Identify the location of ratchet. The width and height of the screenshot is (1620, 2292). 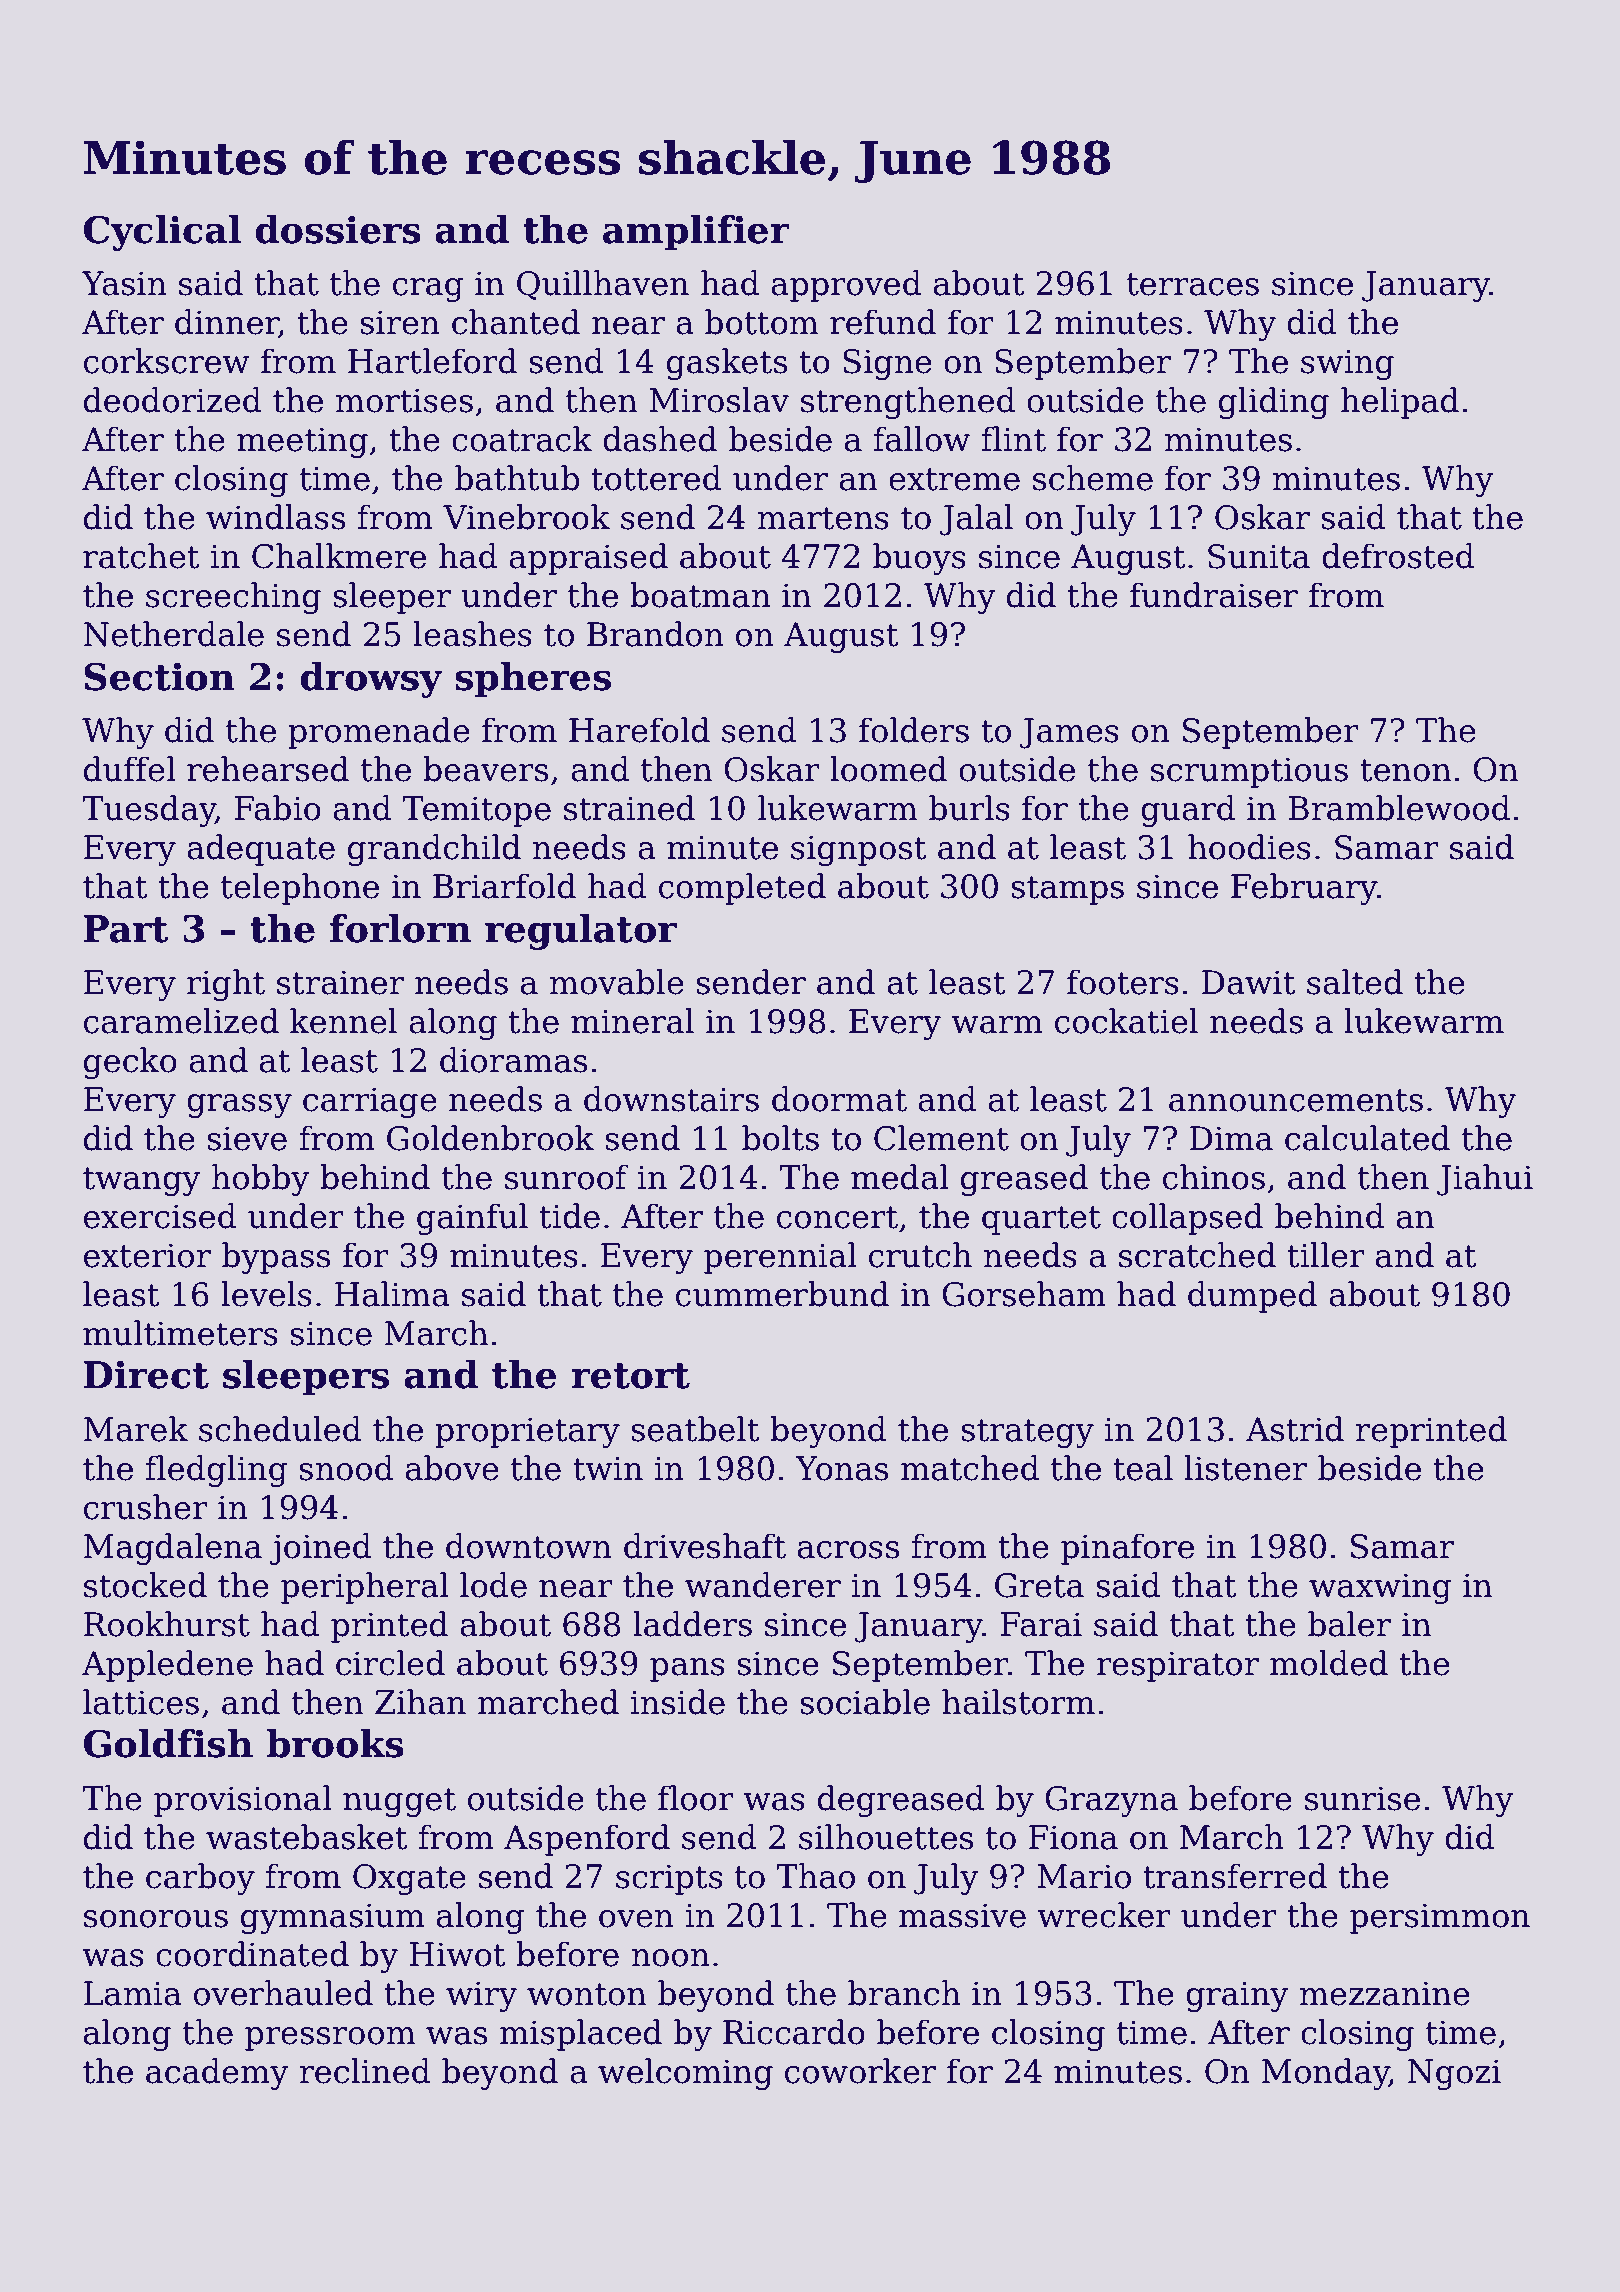
(141, 556).
